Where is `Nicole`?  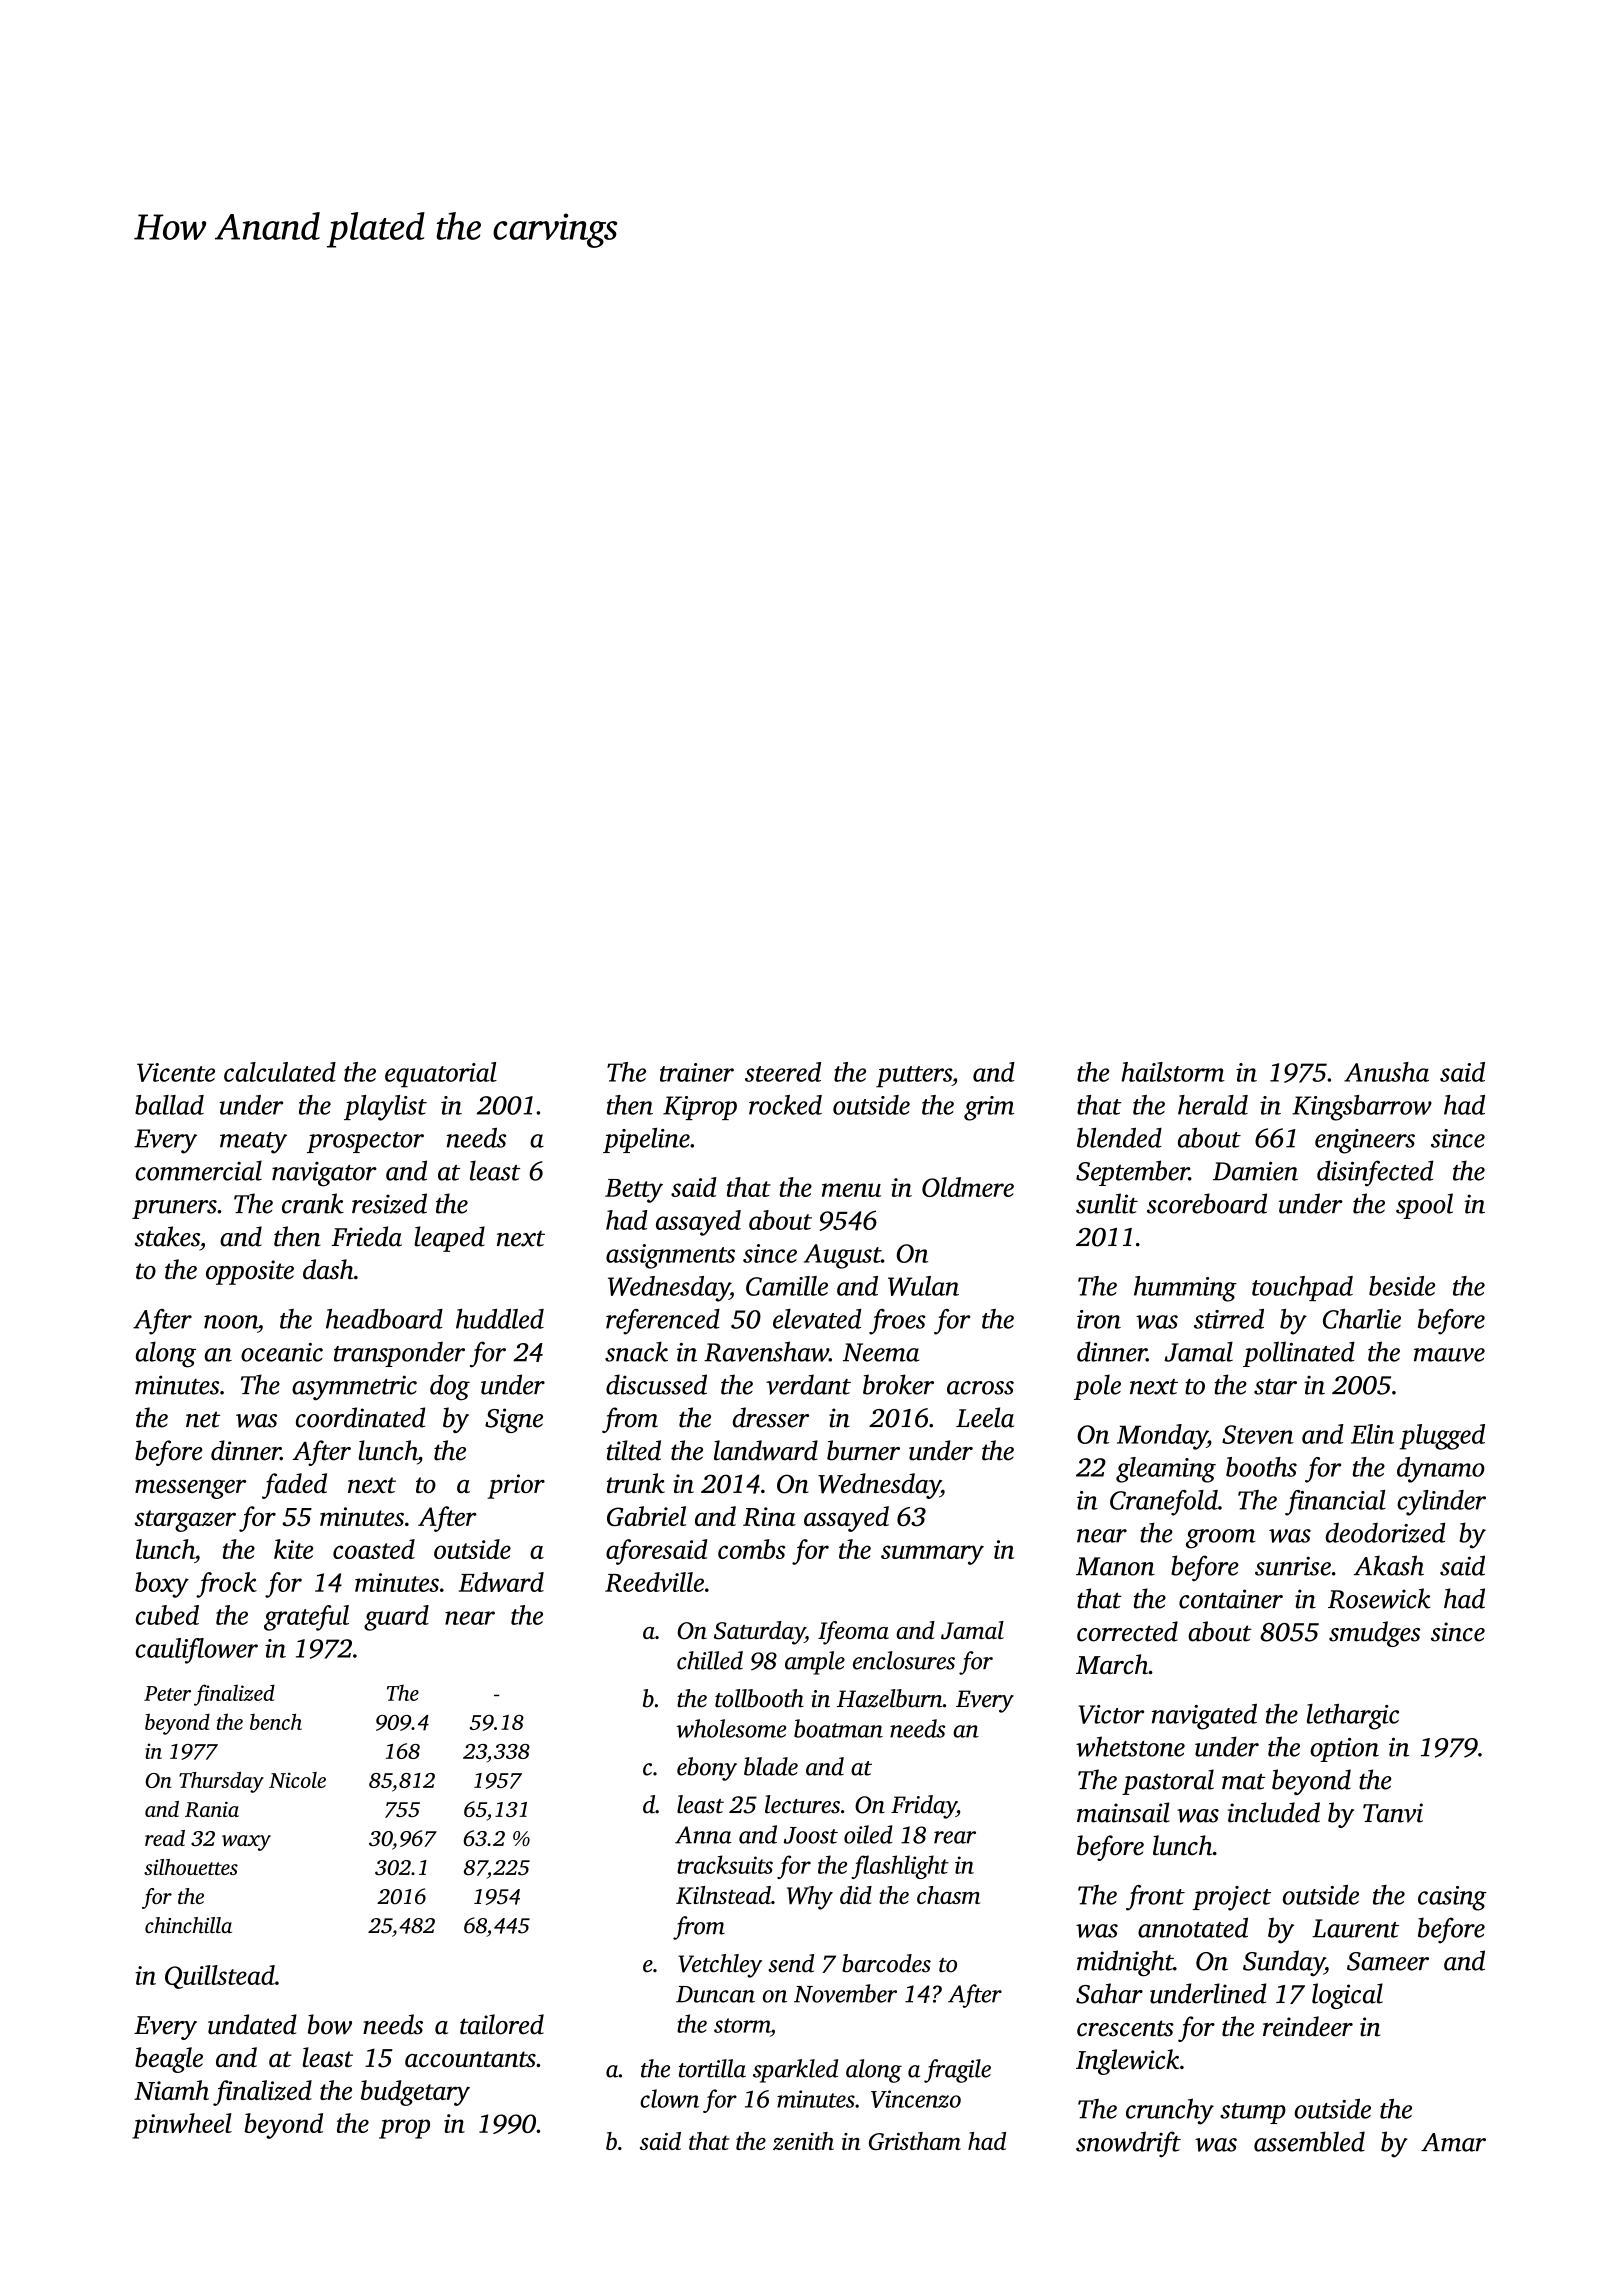 Nicole is located at coordinates (297, 1780).
